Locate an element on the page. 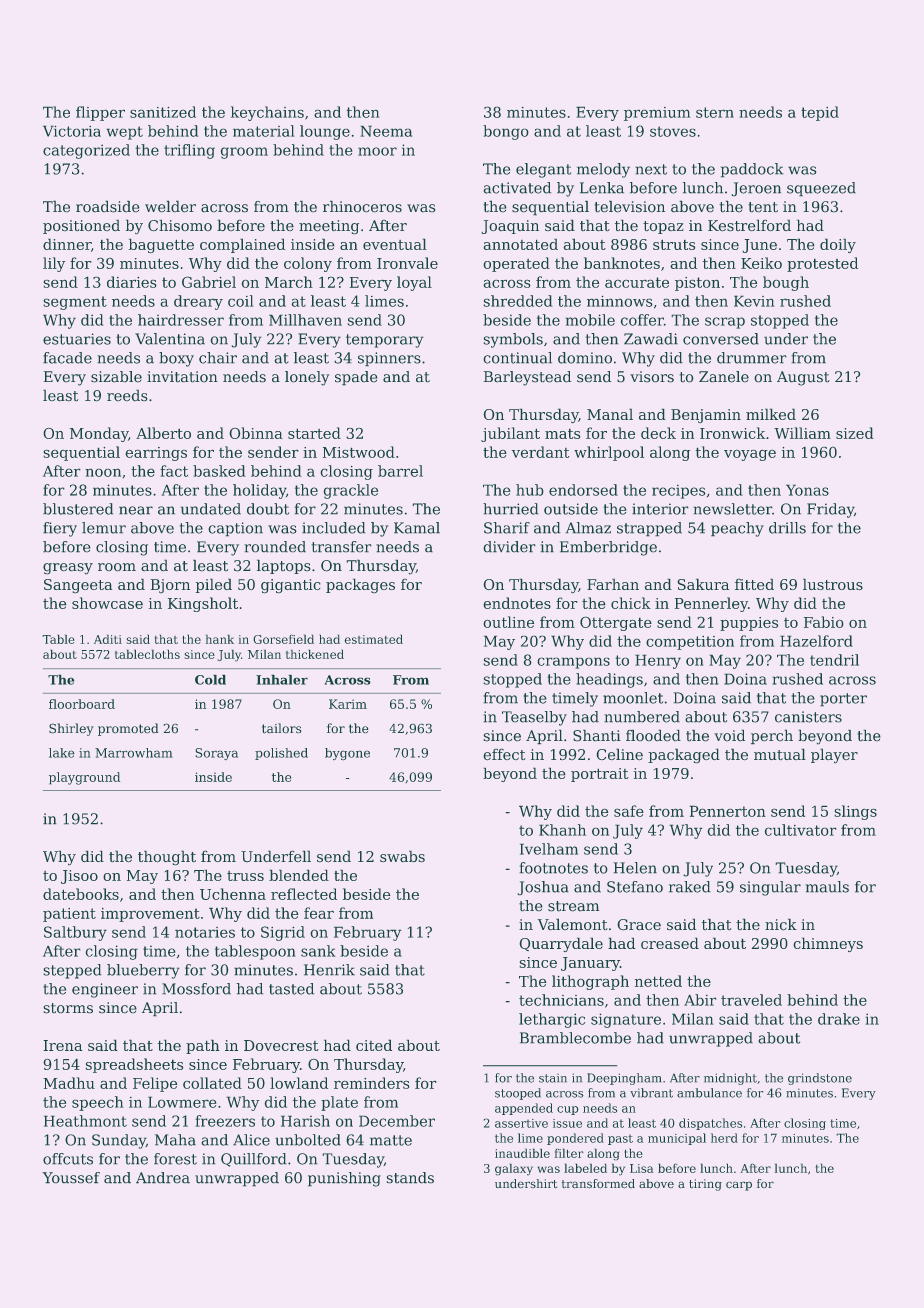 This document has width=924, height=1308. stern is located at coordinates (715, 112).
